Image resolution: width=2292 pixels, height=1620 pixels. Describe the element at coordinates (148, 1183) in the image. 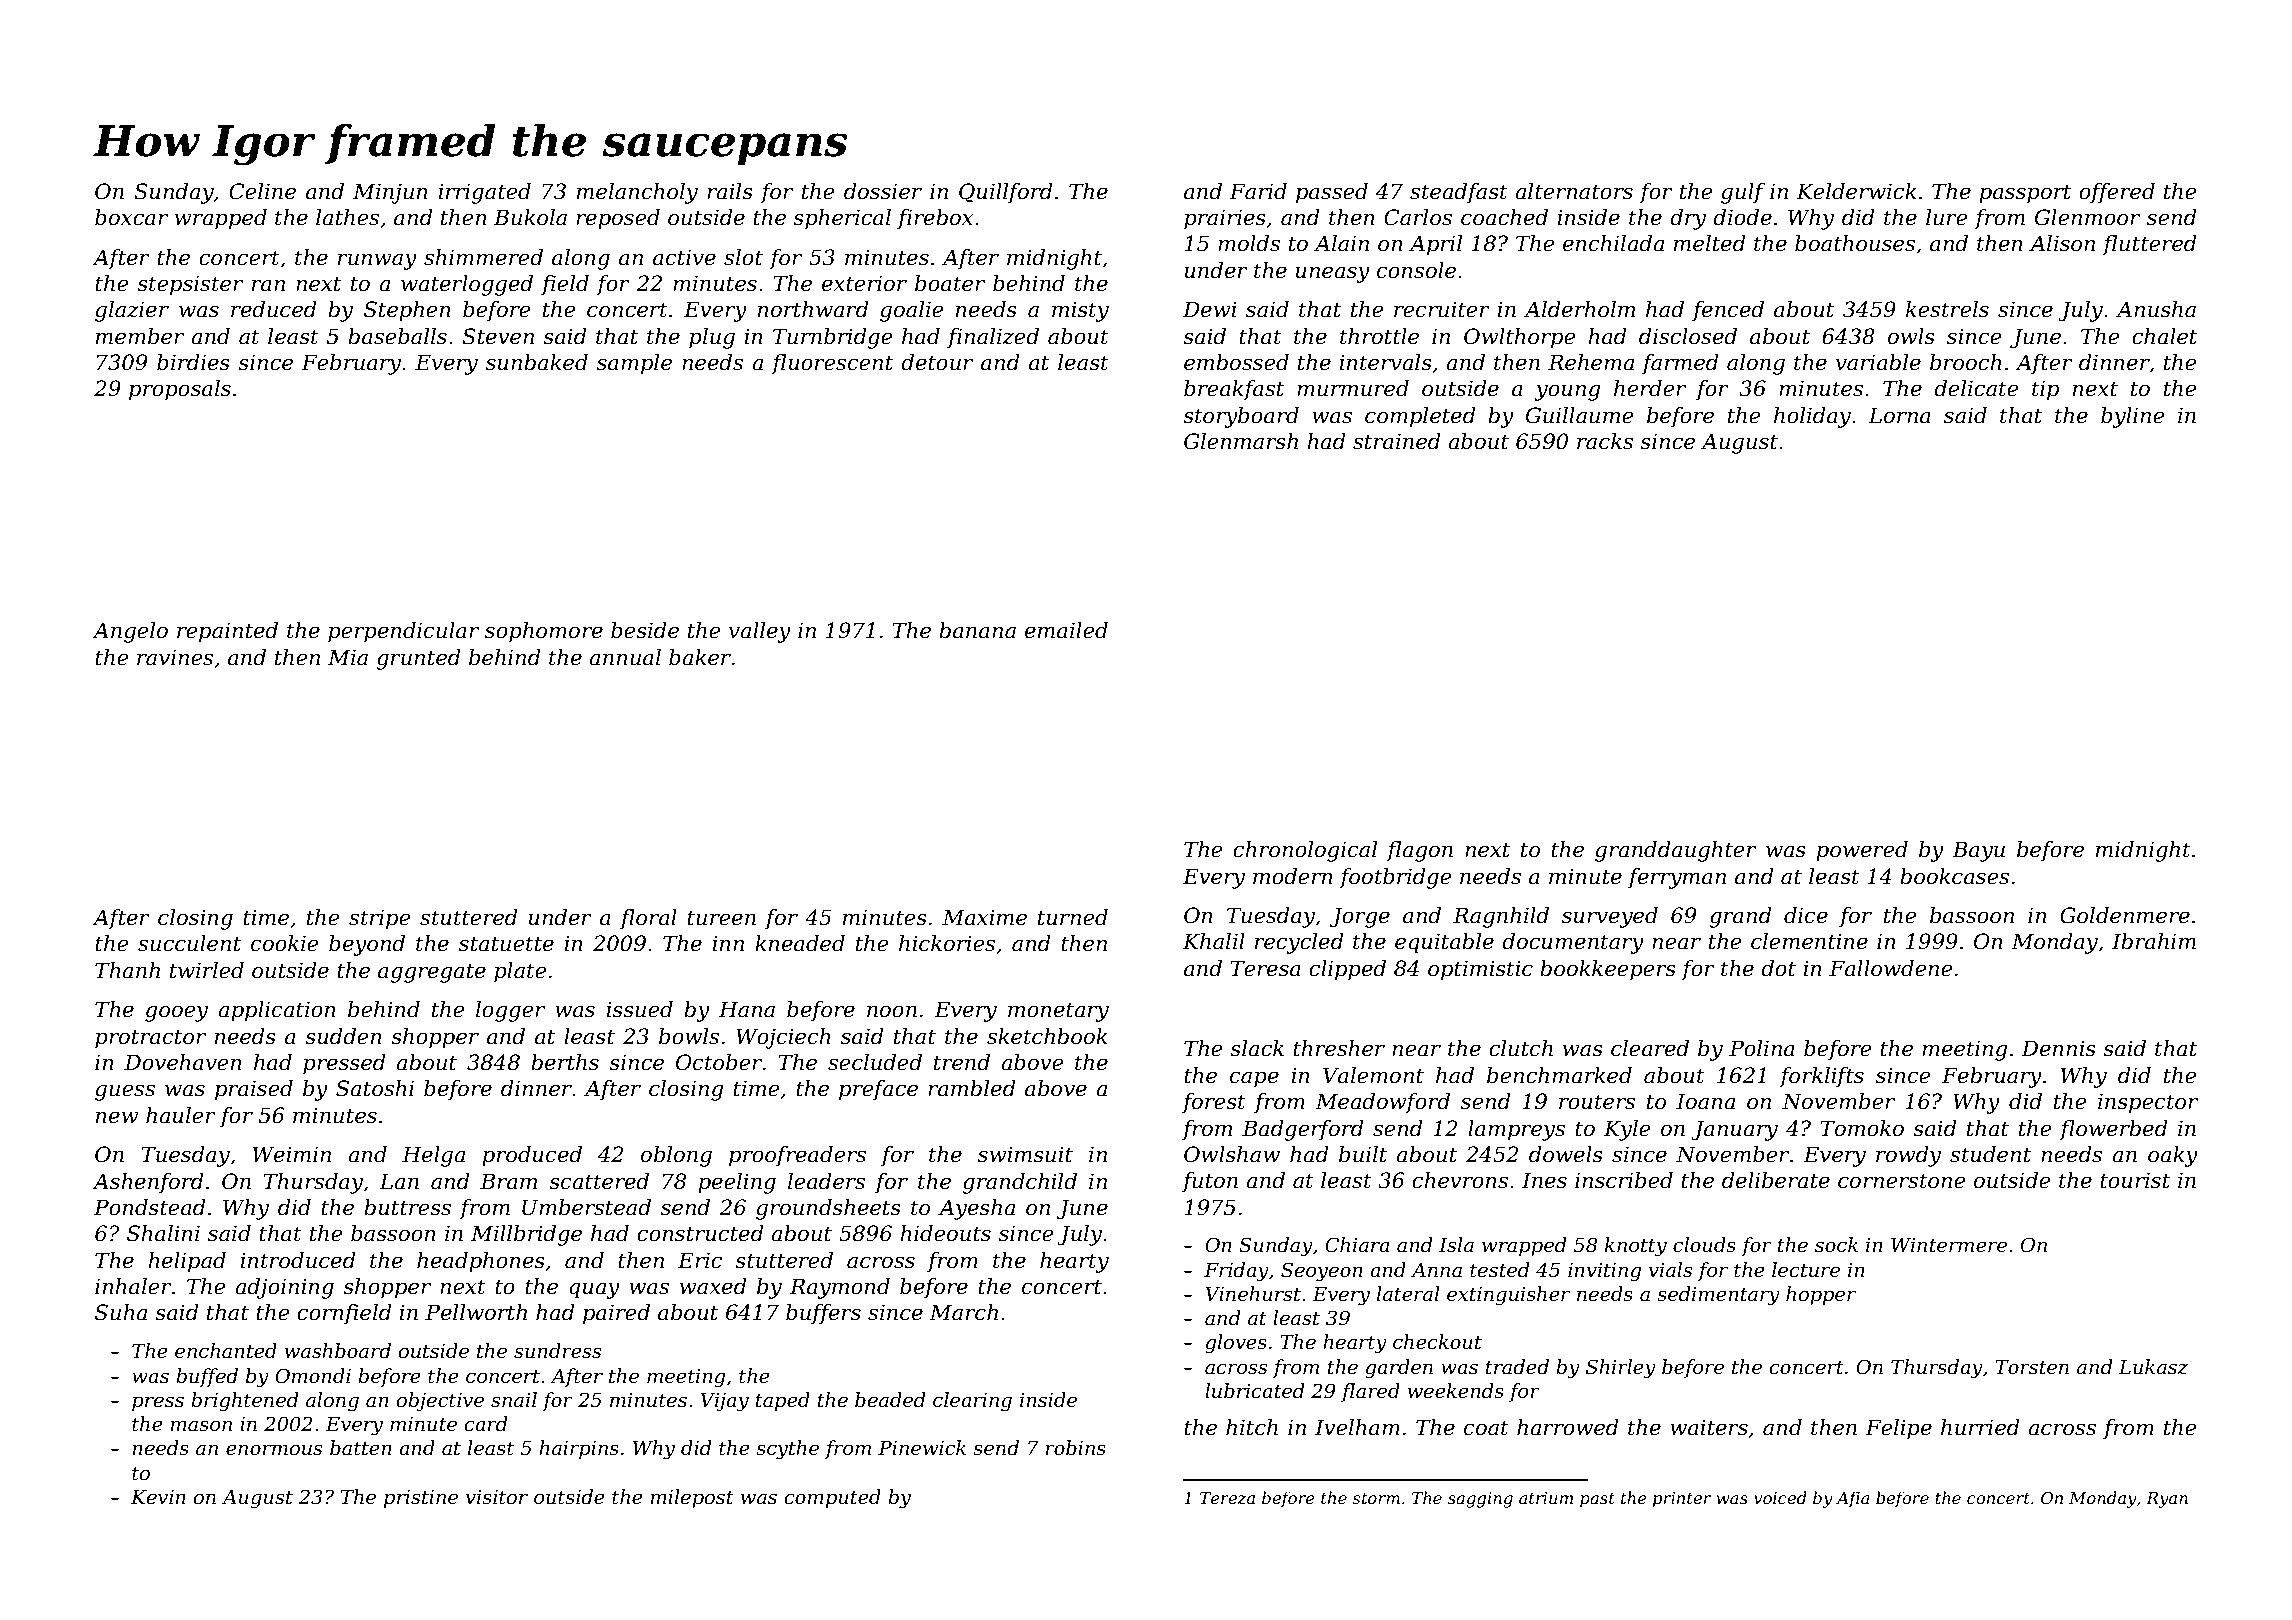

I see `Ashenford` at that location.
